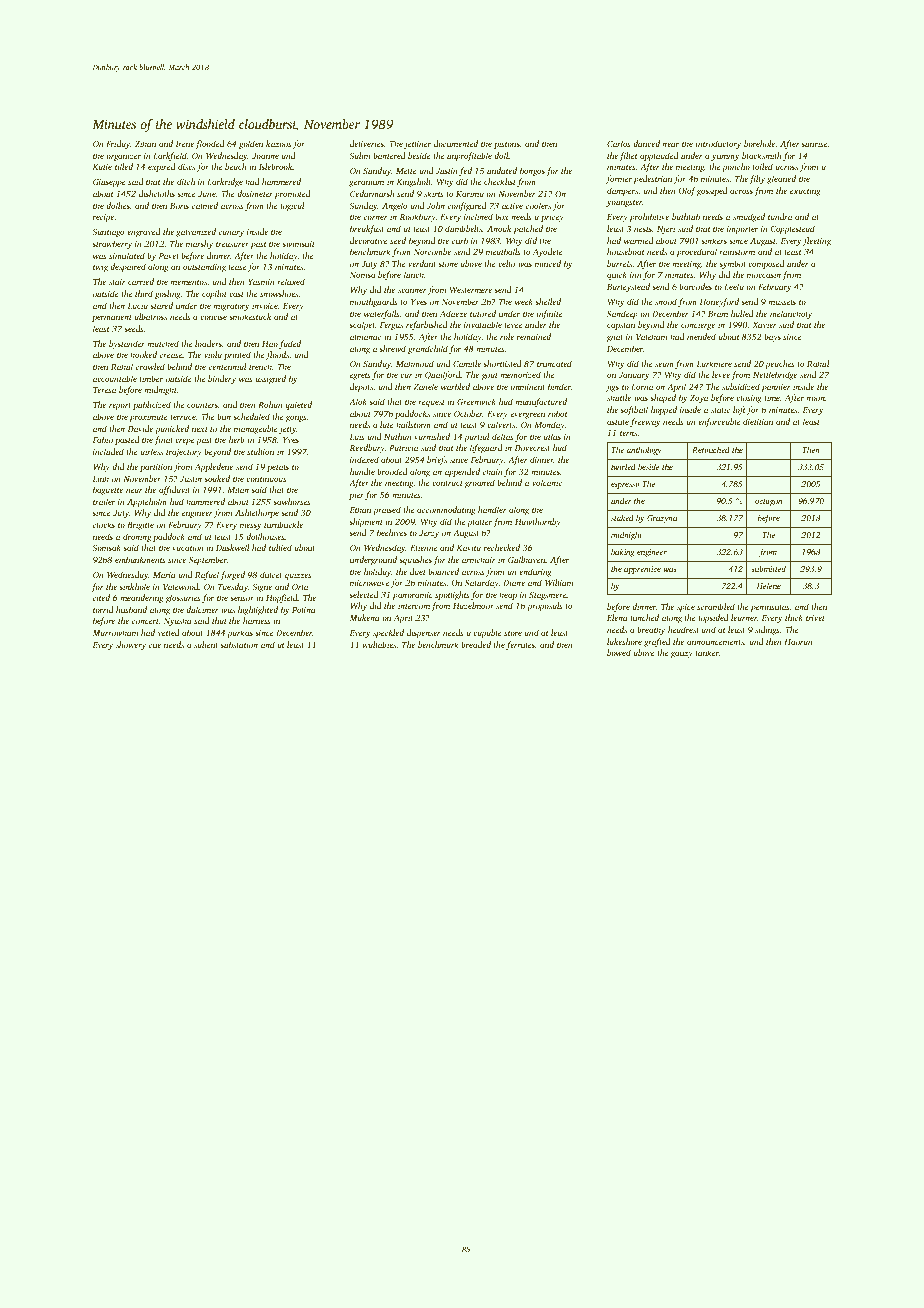 The width and height of the image is (924, 1308). Describe the element at coordinates (507, 145) in the image. I see `pistons` at that location.
